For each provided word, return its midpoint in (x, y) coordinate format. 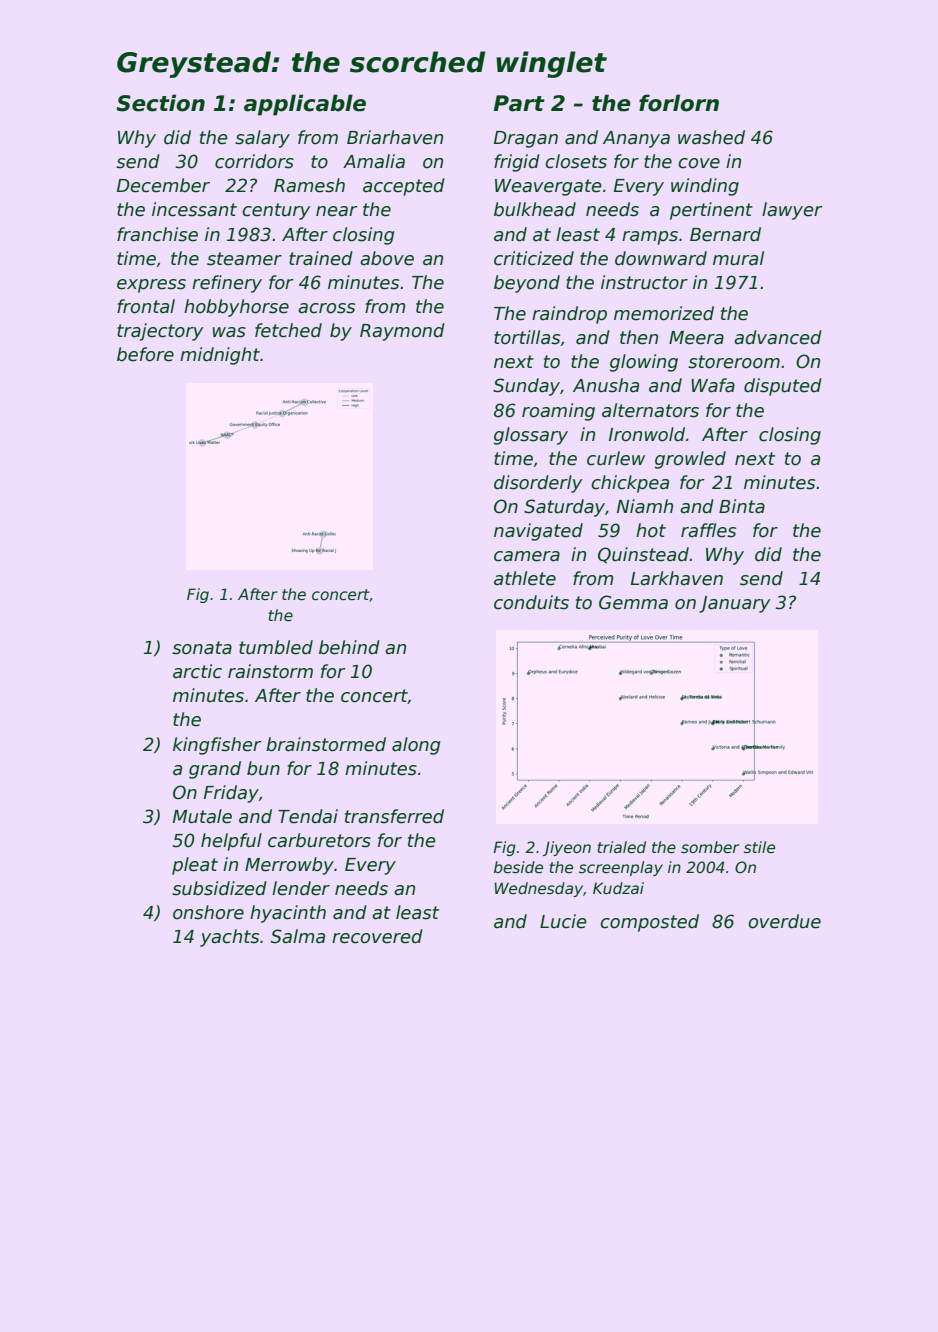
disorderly (538, 484)
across (326, 308)
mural (738, 258)
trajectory (160, 332)
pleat (195, 866)
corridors (254, 161)
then (639, 337)
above (387, 258)
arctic (197, 671)
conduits (531, 602)
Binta (742, 506)
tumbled (276, 647)
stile (759, 847)
